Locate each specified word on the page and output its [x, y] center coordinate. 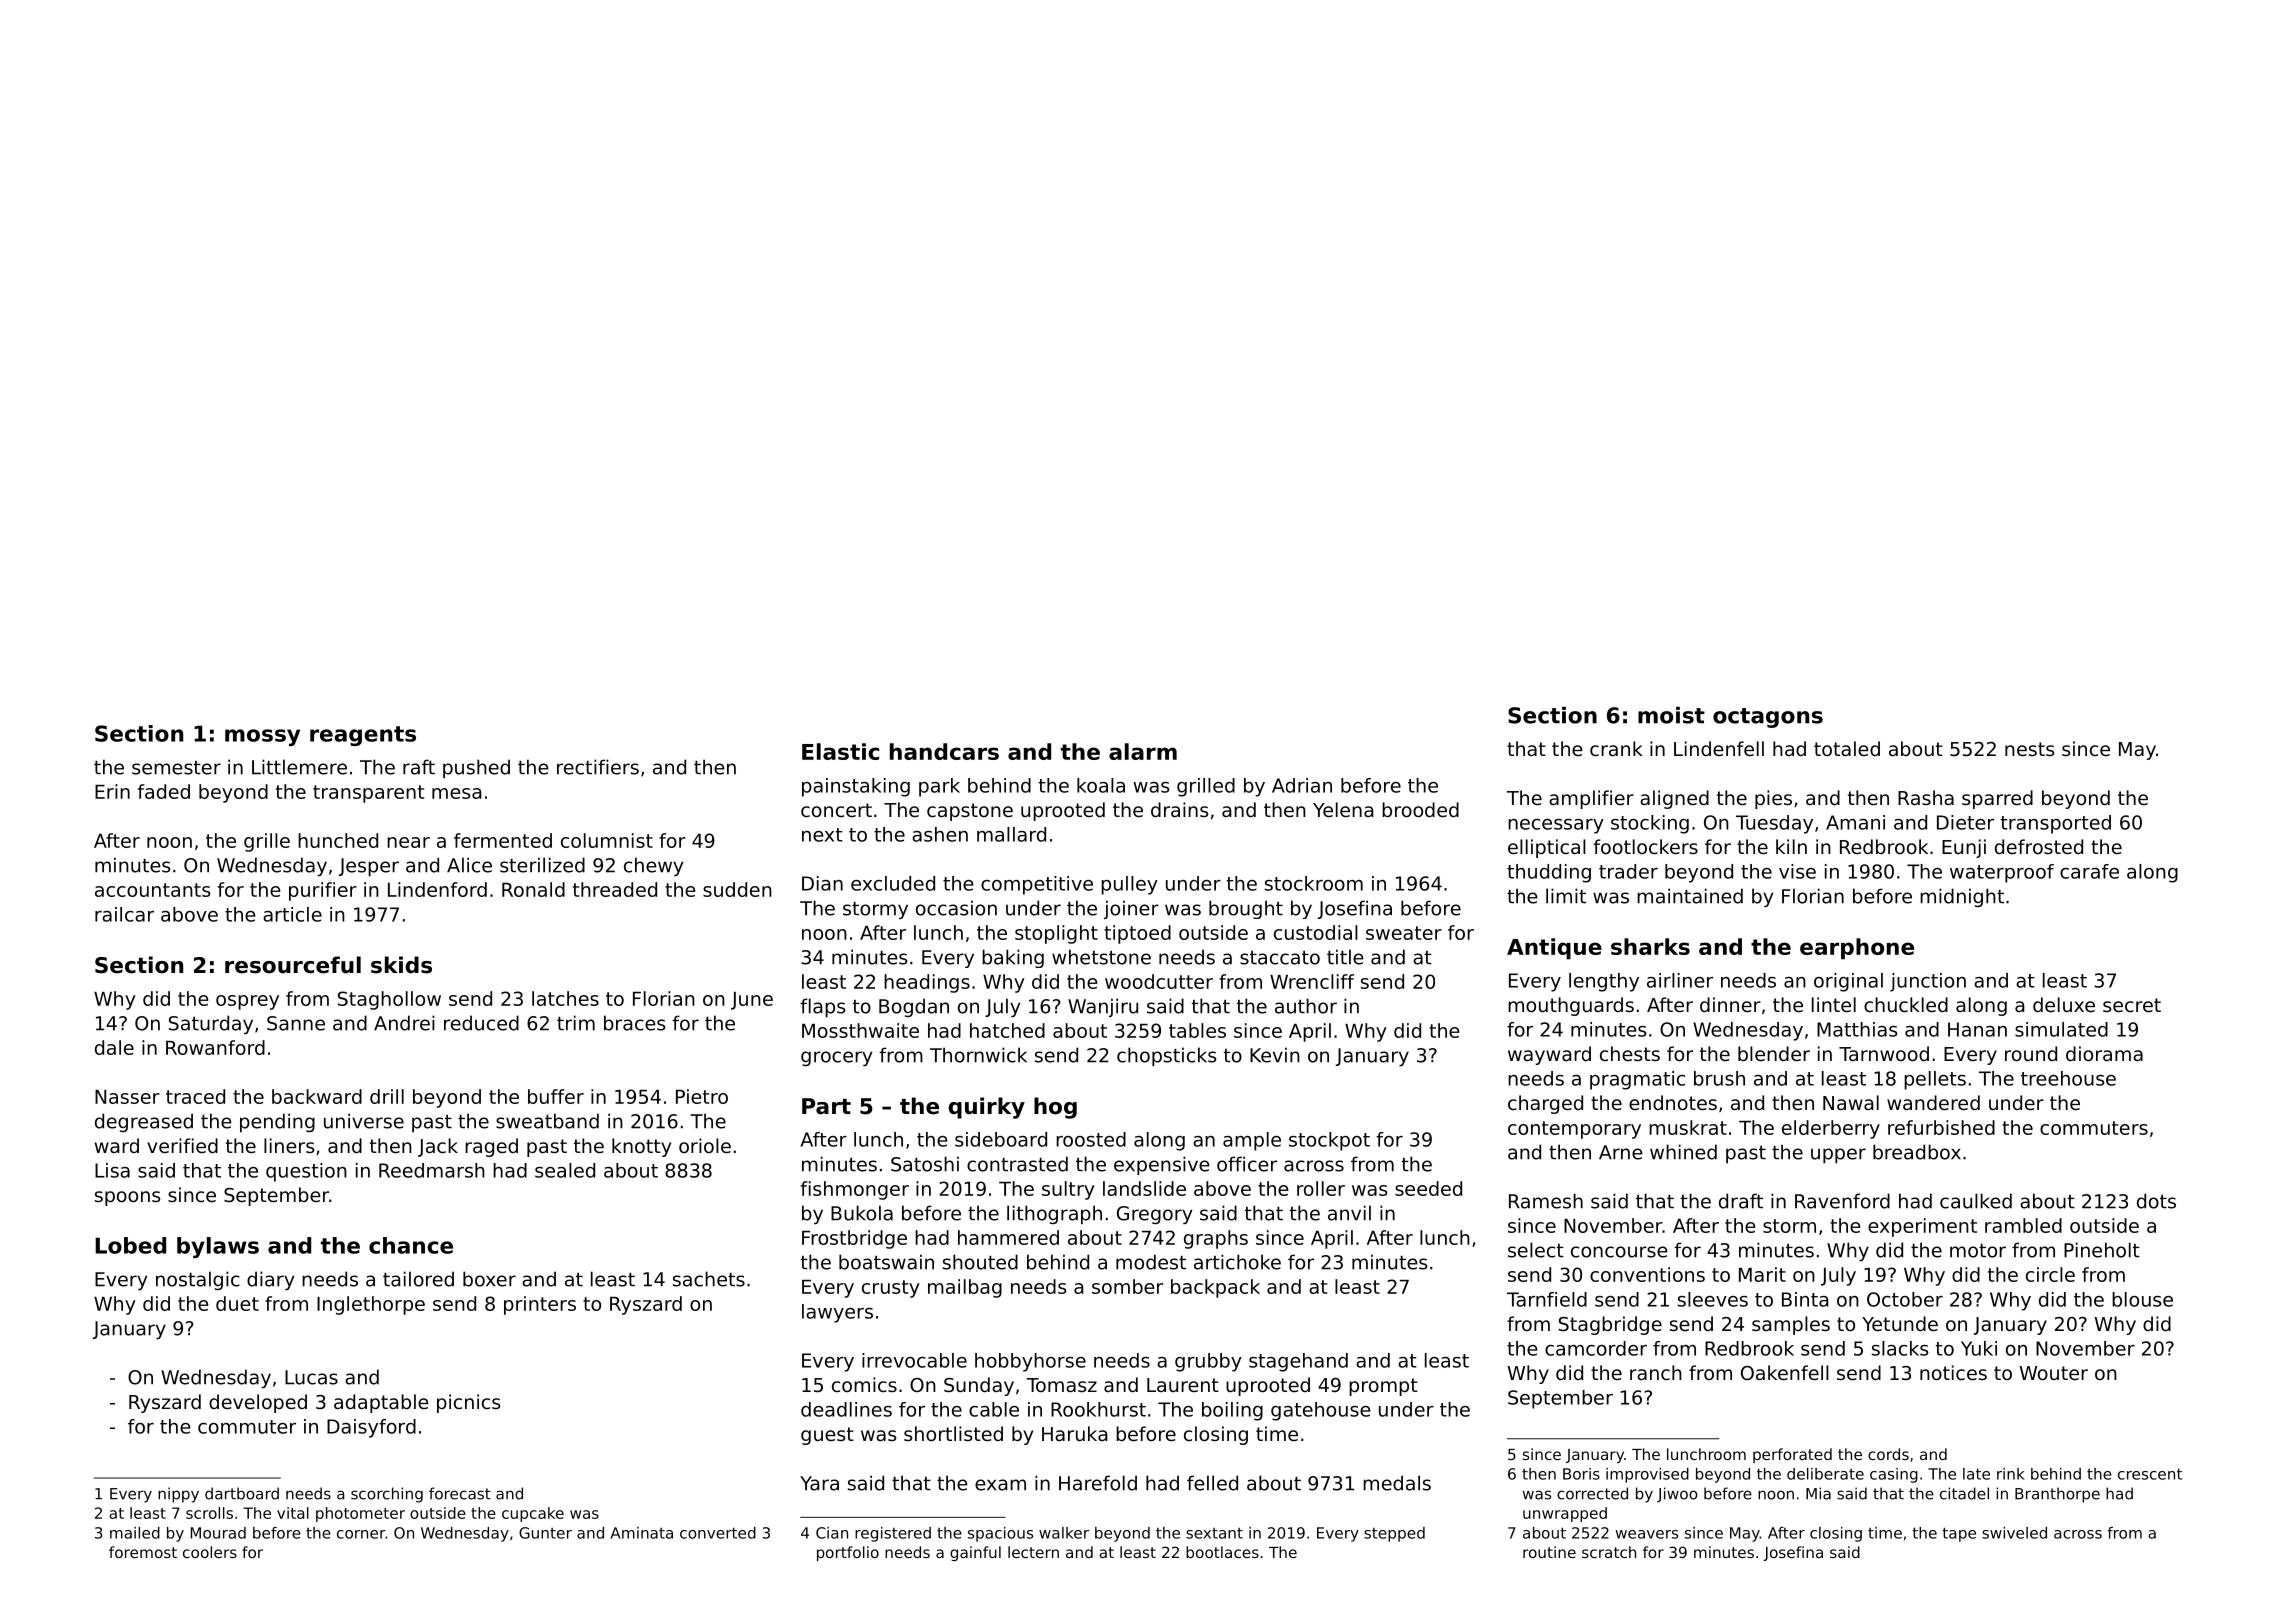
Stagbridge [1610, 1325]
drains [1179, 809]
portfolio [848, 1553]
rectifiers [598, 767]
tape [1959, 1534]
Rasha [1926, 797]
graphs [1216, 1239]
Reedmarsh [432, 1170]
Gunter [545, 1533]
